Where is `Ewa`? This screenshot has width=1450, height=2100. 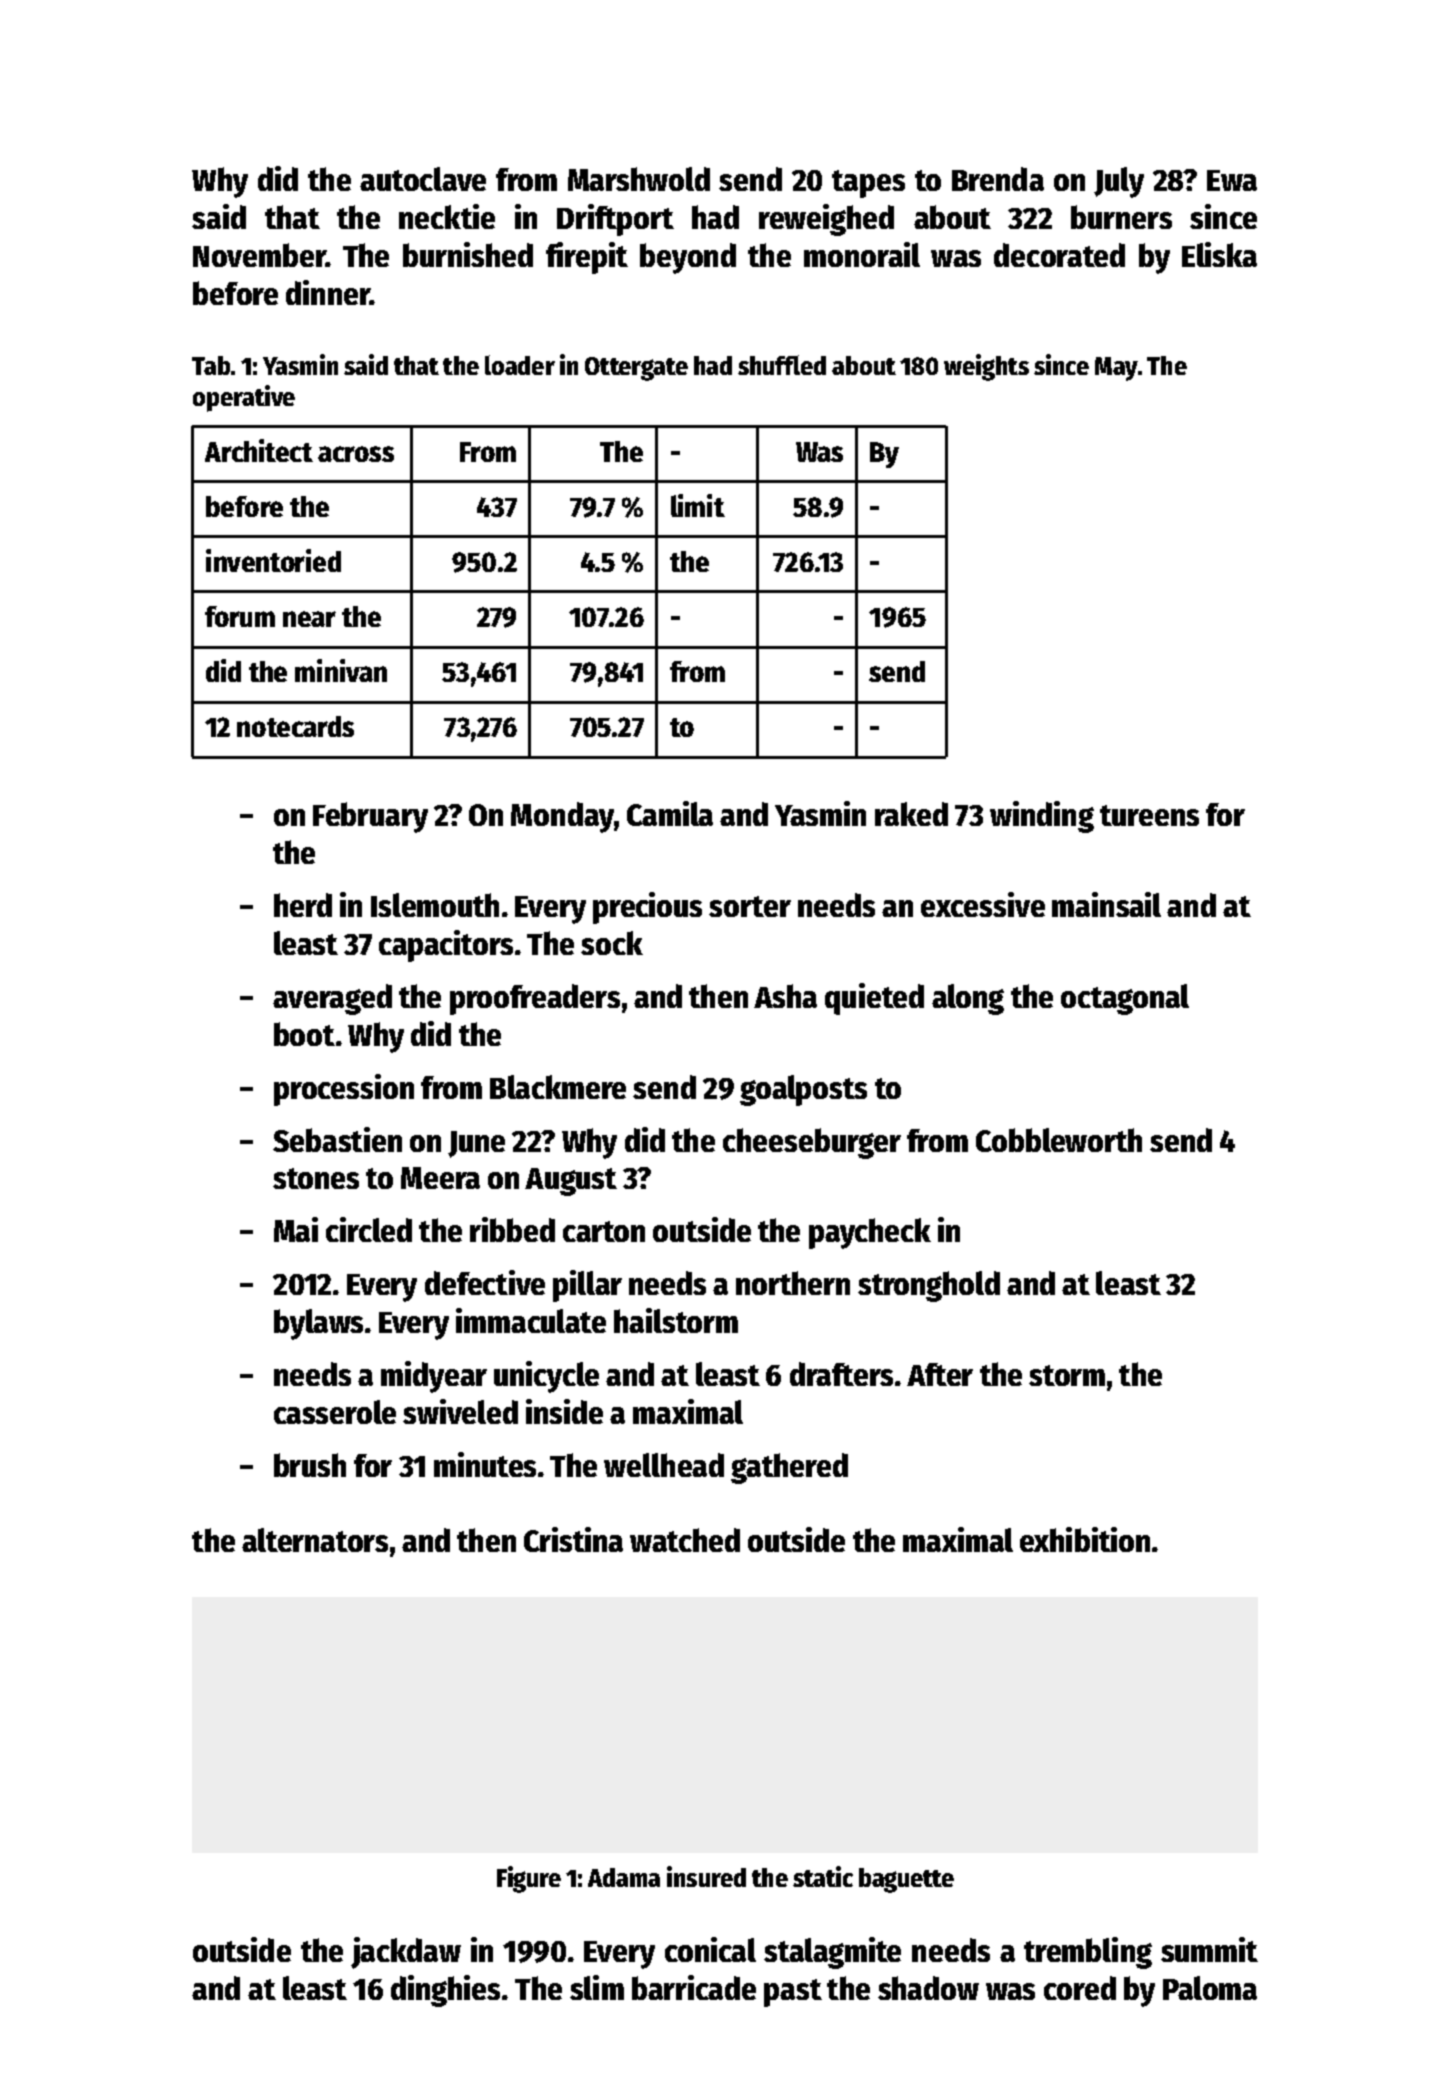 Ewa is located at coordinates (1232, 180).
